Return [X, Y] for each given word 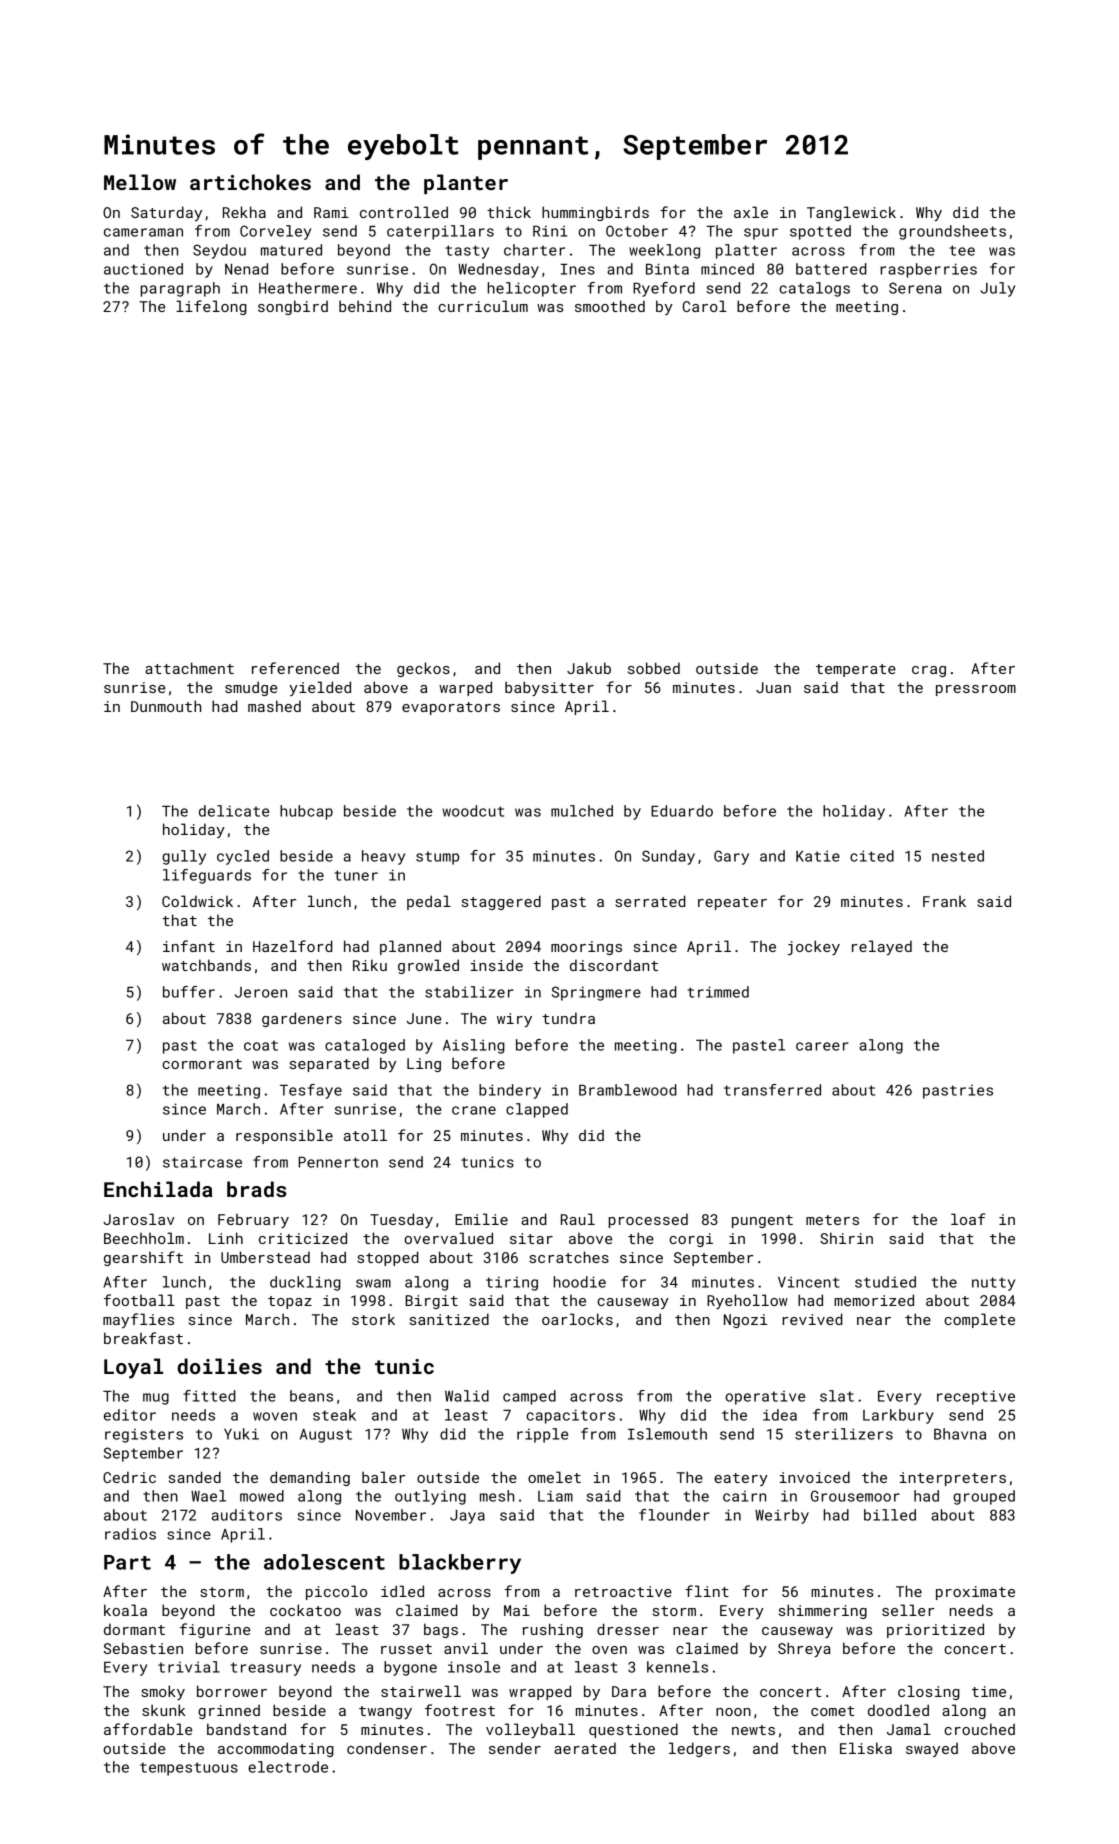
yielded [320, 688]
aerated [585, 1748]
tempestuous [189, 1769]
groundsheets [952, 232]
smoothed [610, 306]
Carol [705, 306]
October [637, 231]
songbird [293, 307]
